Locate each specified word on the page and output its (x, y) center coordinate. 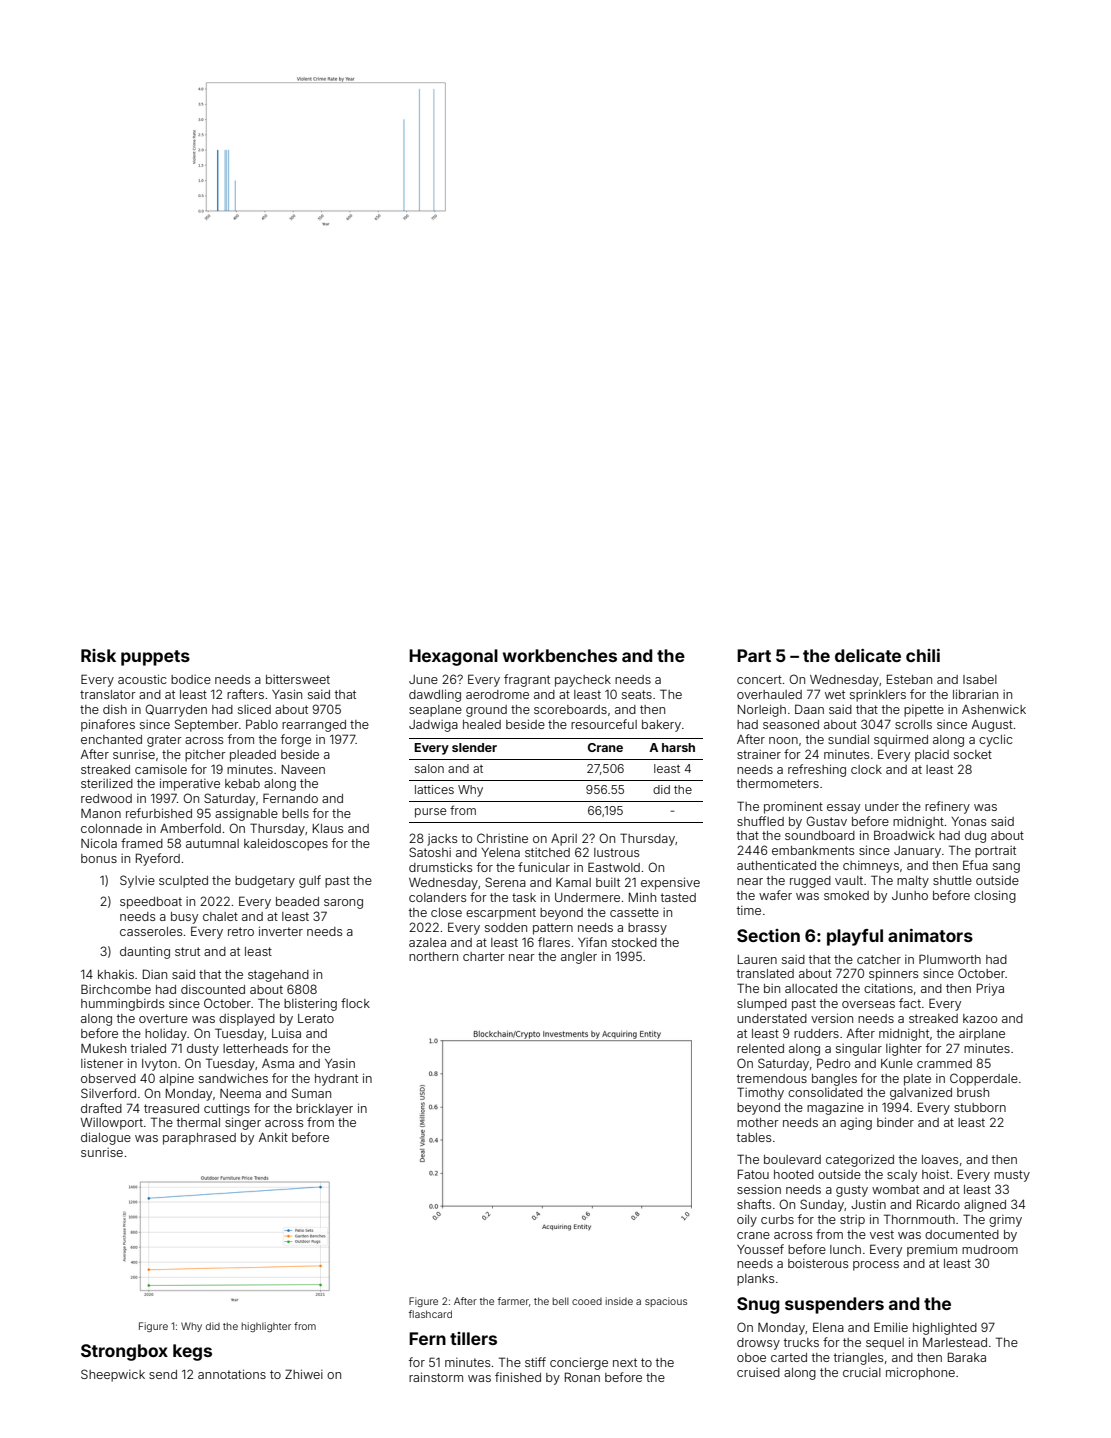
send (163, 1374)
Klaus (328, 828)
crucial (862, 1372)
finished (518, 1377)
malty (913, 882)
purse (430, 813)
